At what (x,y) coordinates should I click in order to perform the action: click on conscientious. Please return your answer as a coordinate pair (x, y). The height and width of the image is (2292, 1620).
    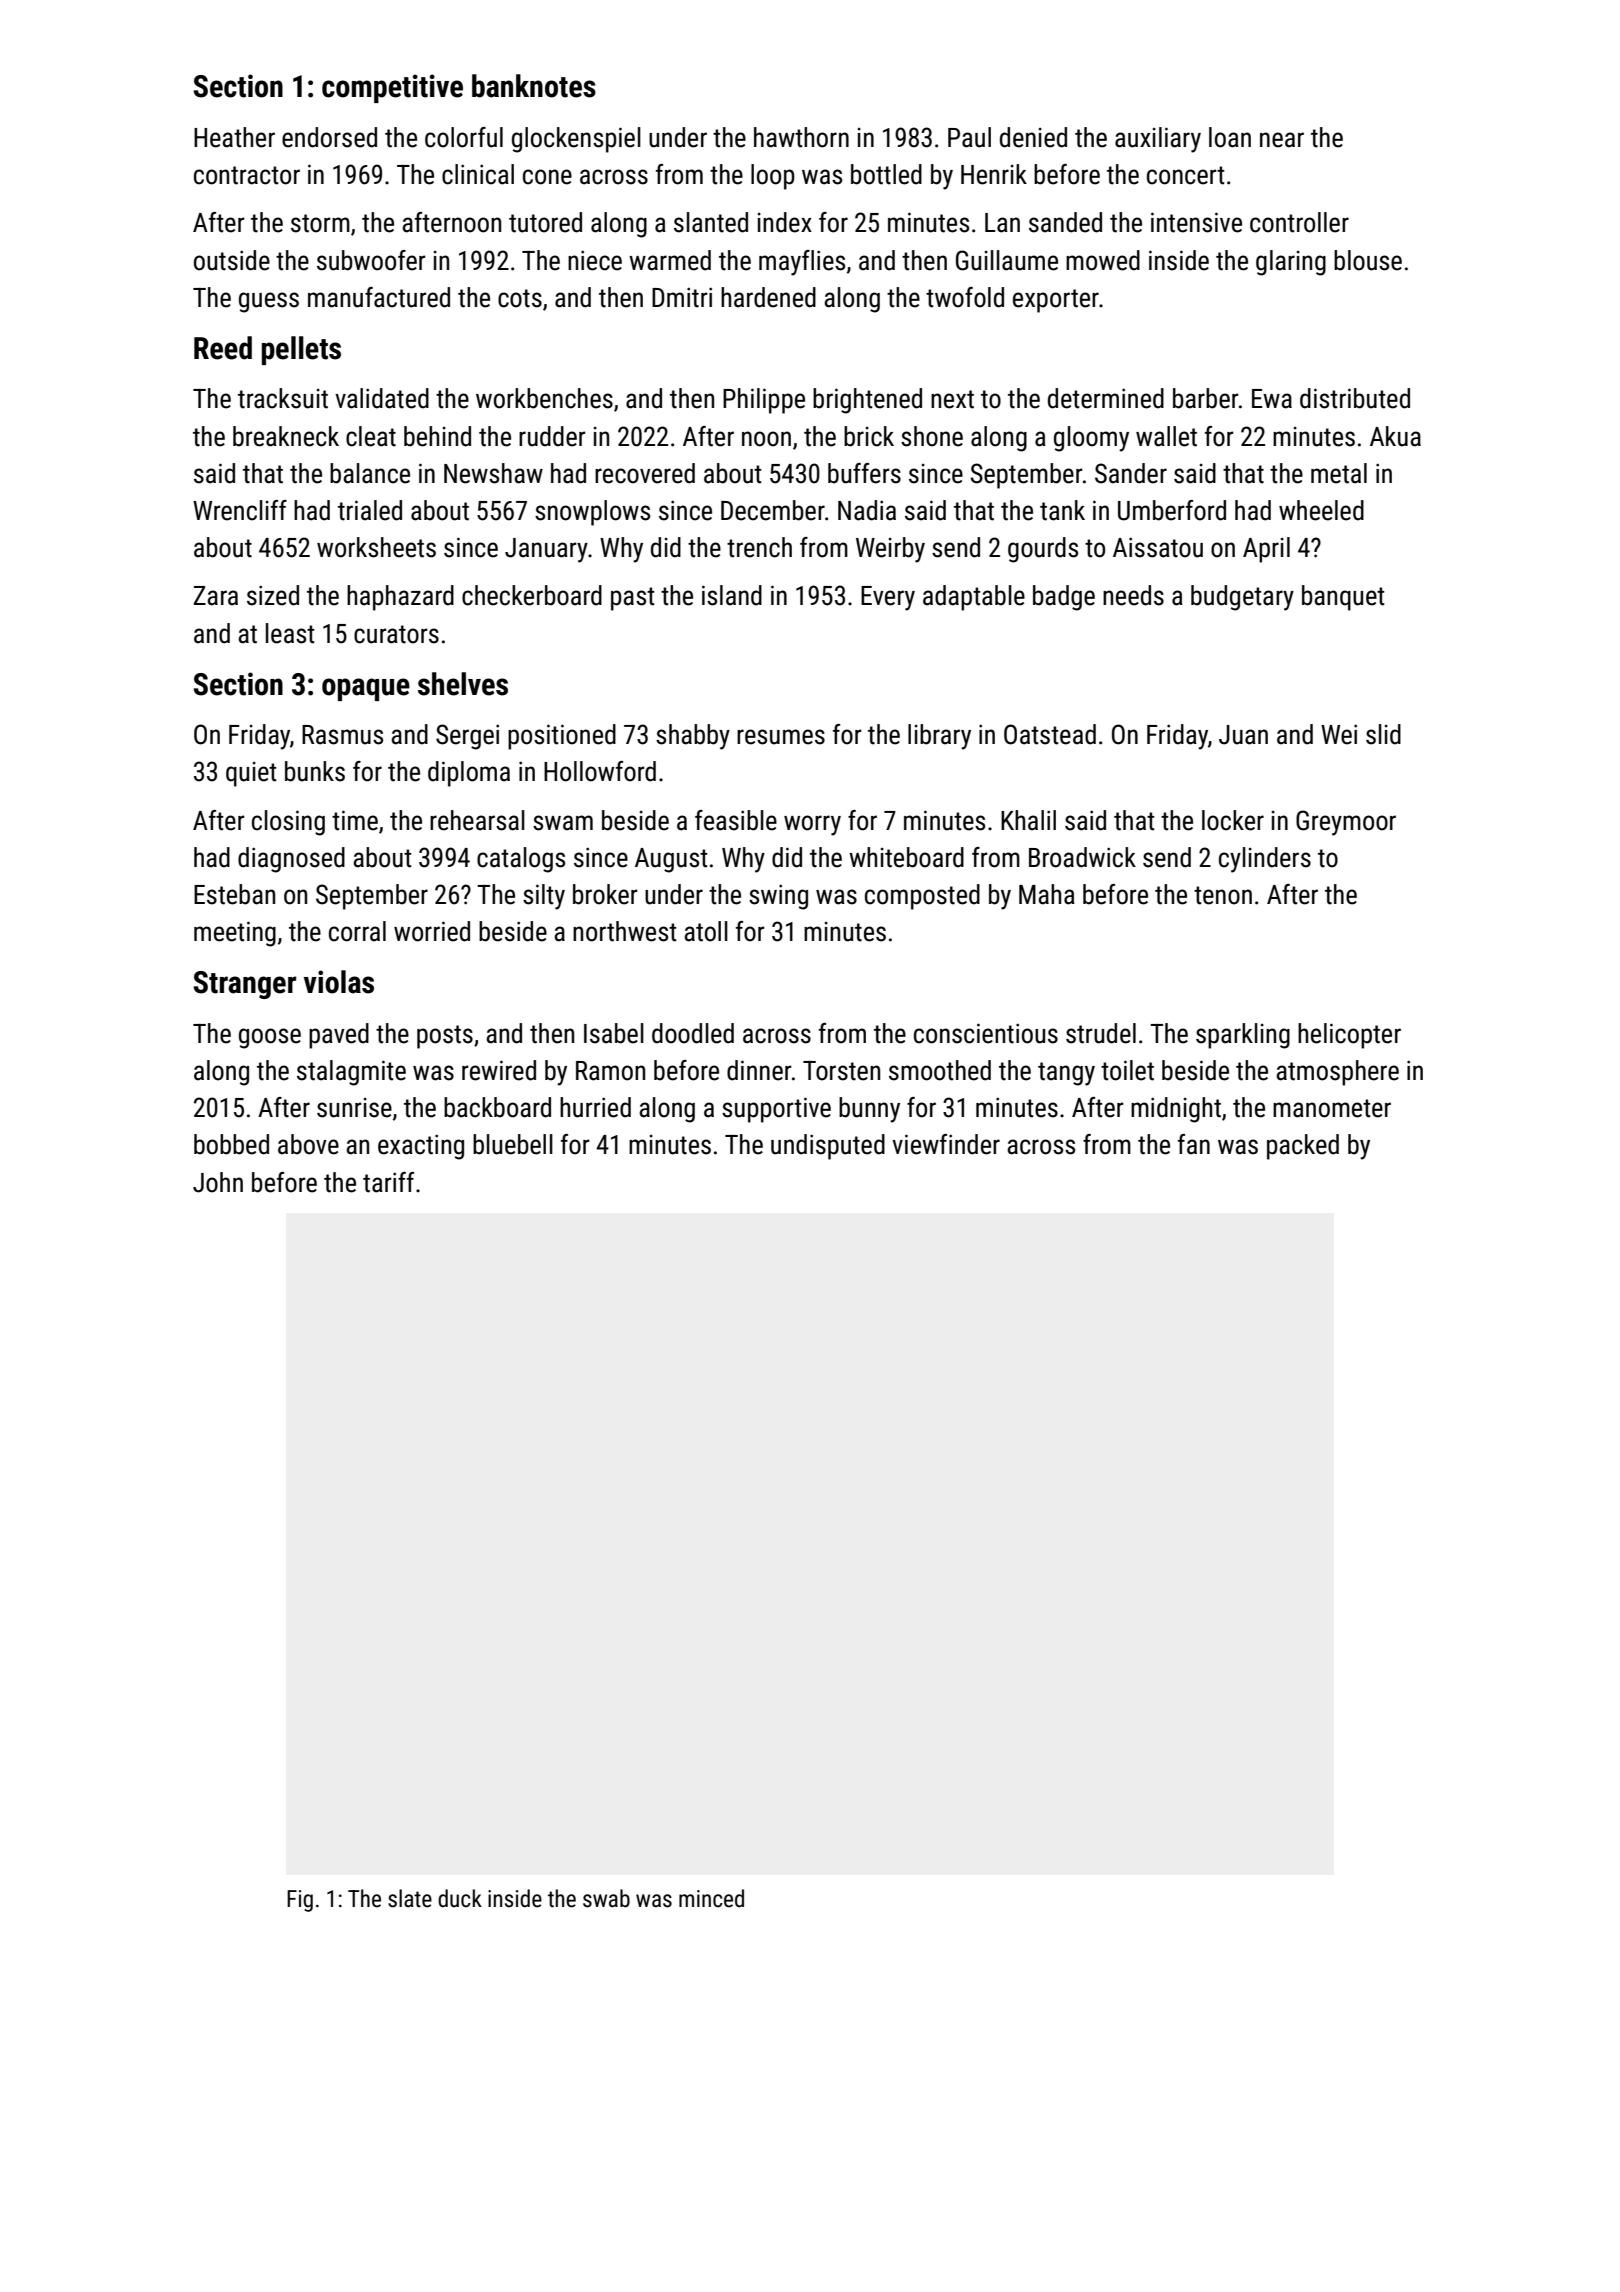
    Looking at the image, I should click on (986, 1033).
